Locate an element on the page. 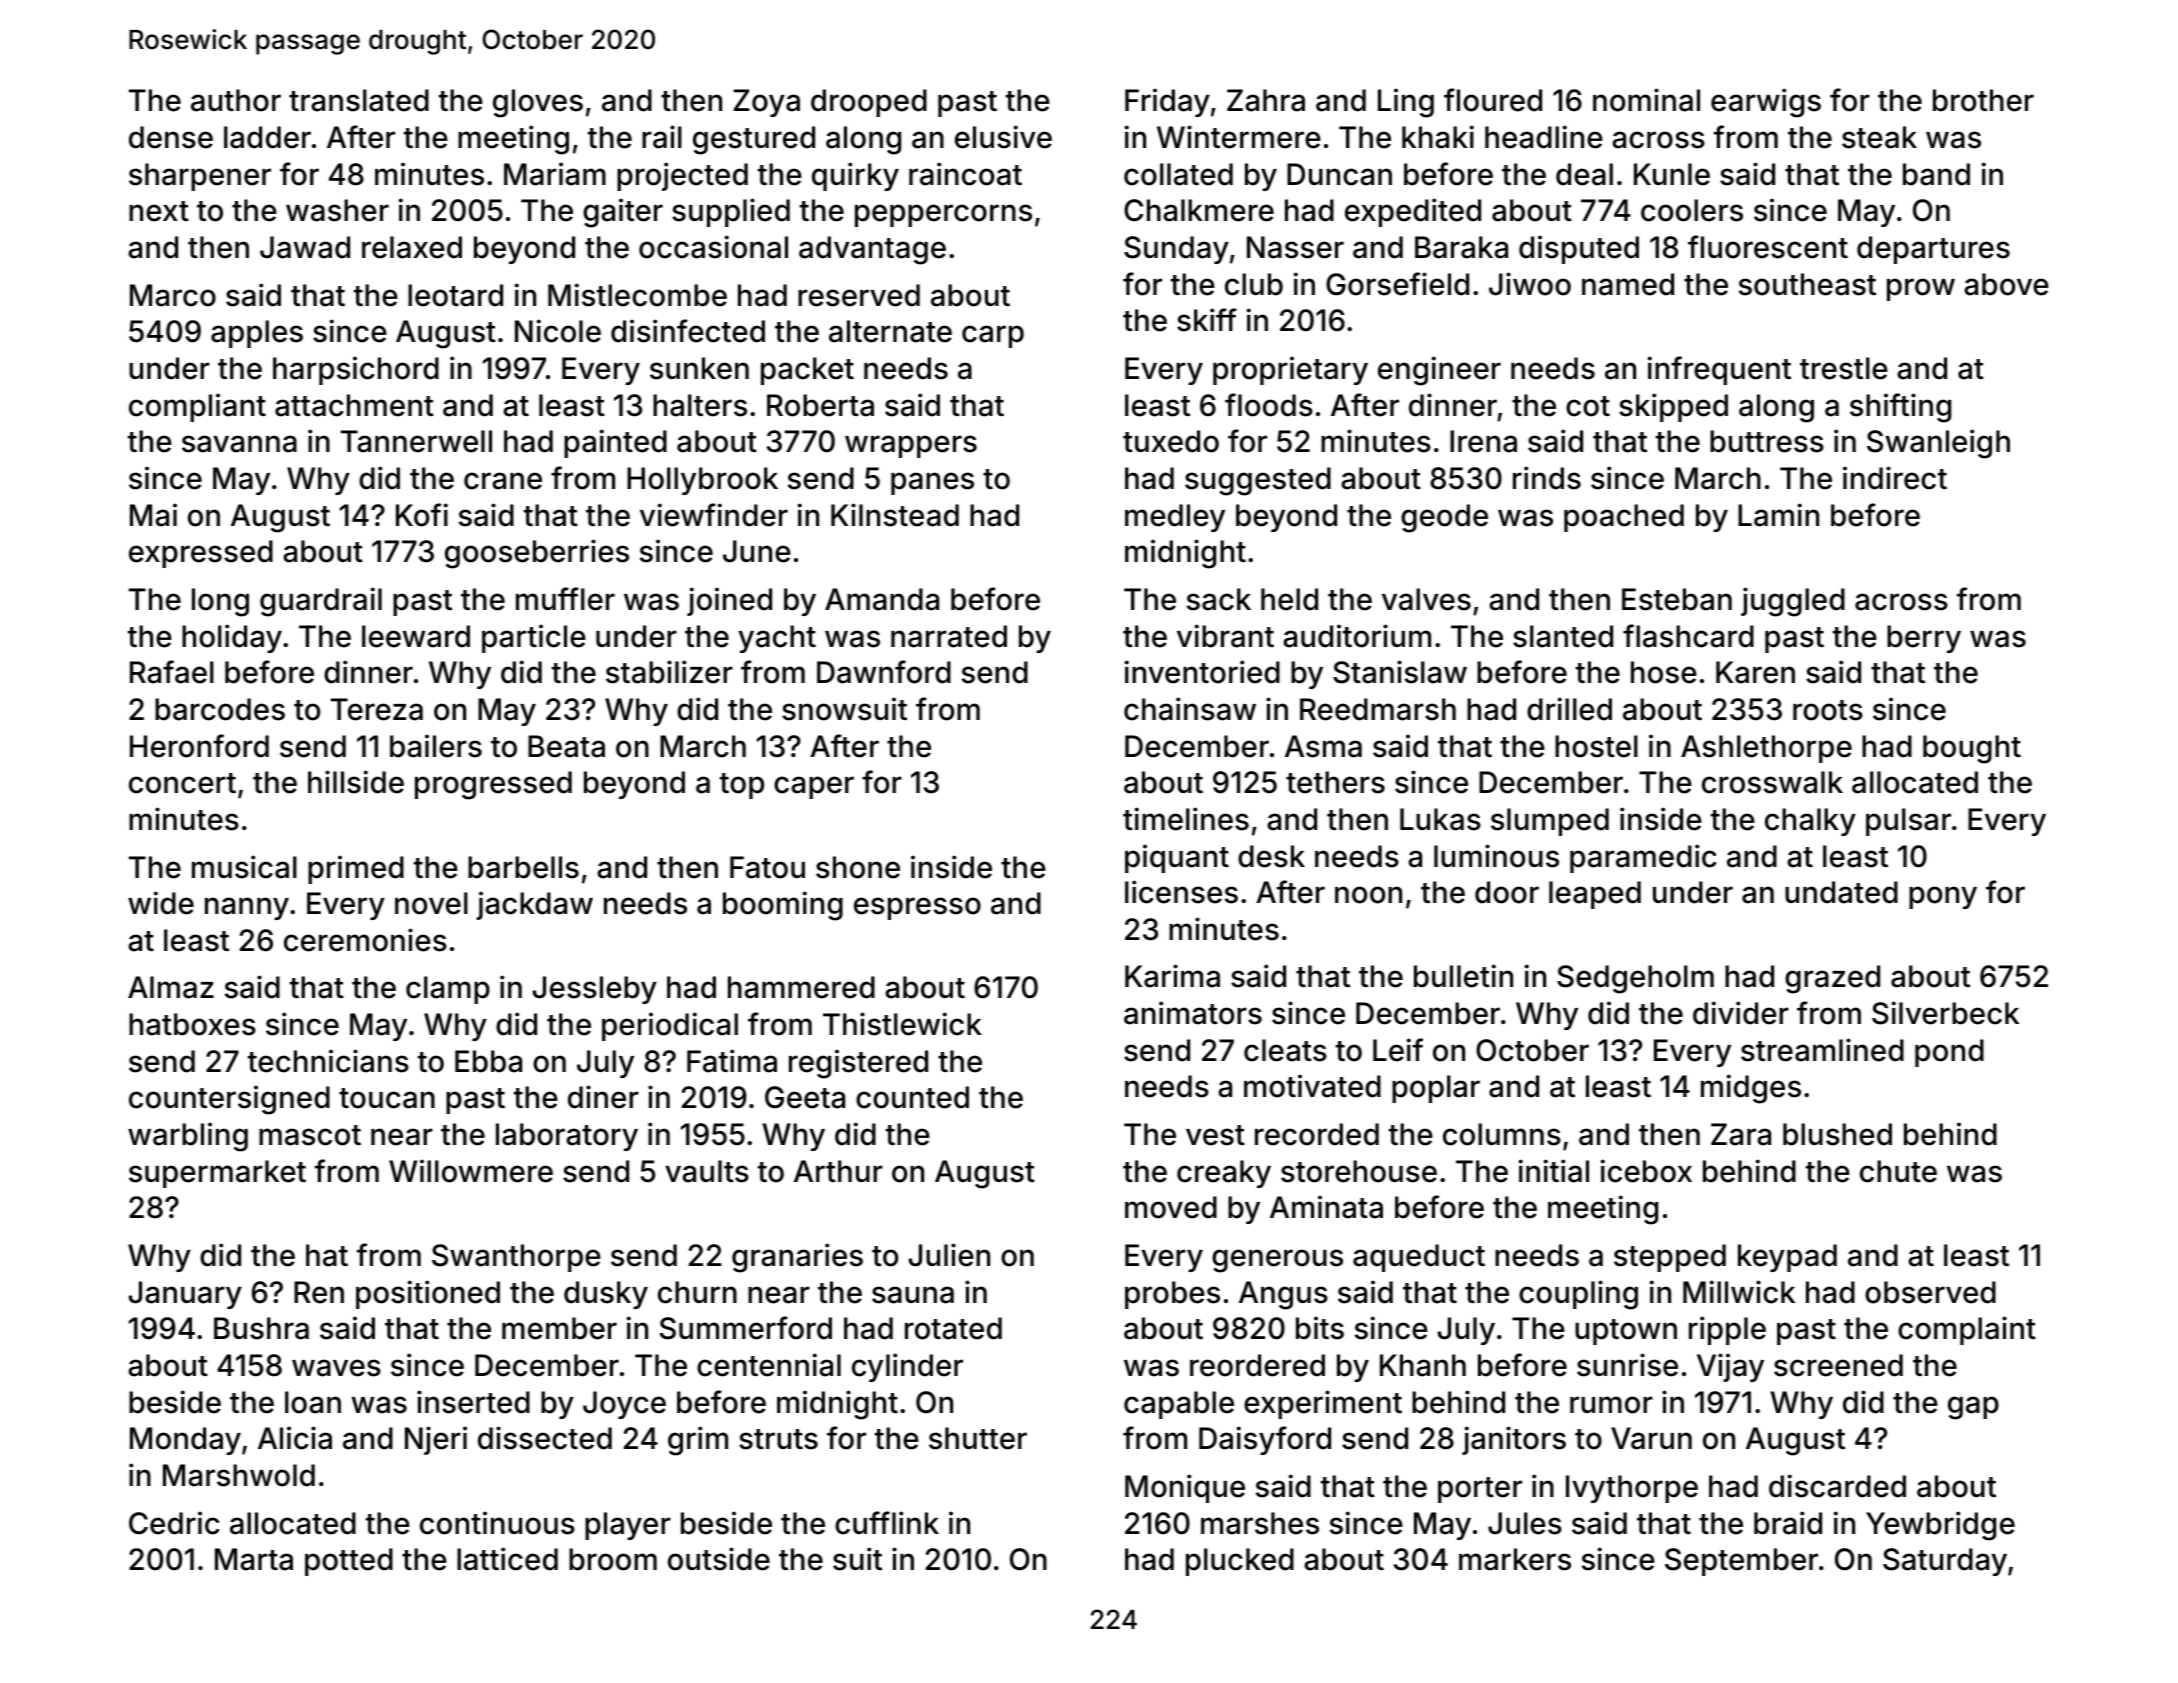 This page has height=1683, width=2178. indirect is located at coordinates (1895, 478).
